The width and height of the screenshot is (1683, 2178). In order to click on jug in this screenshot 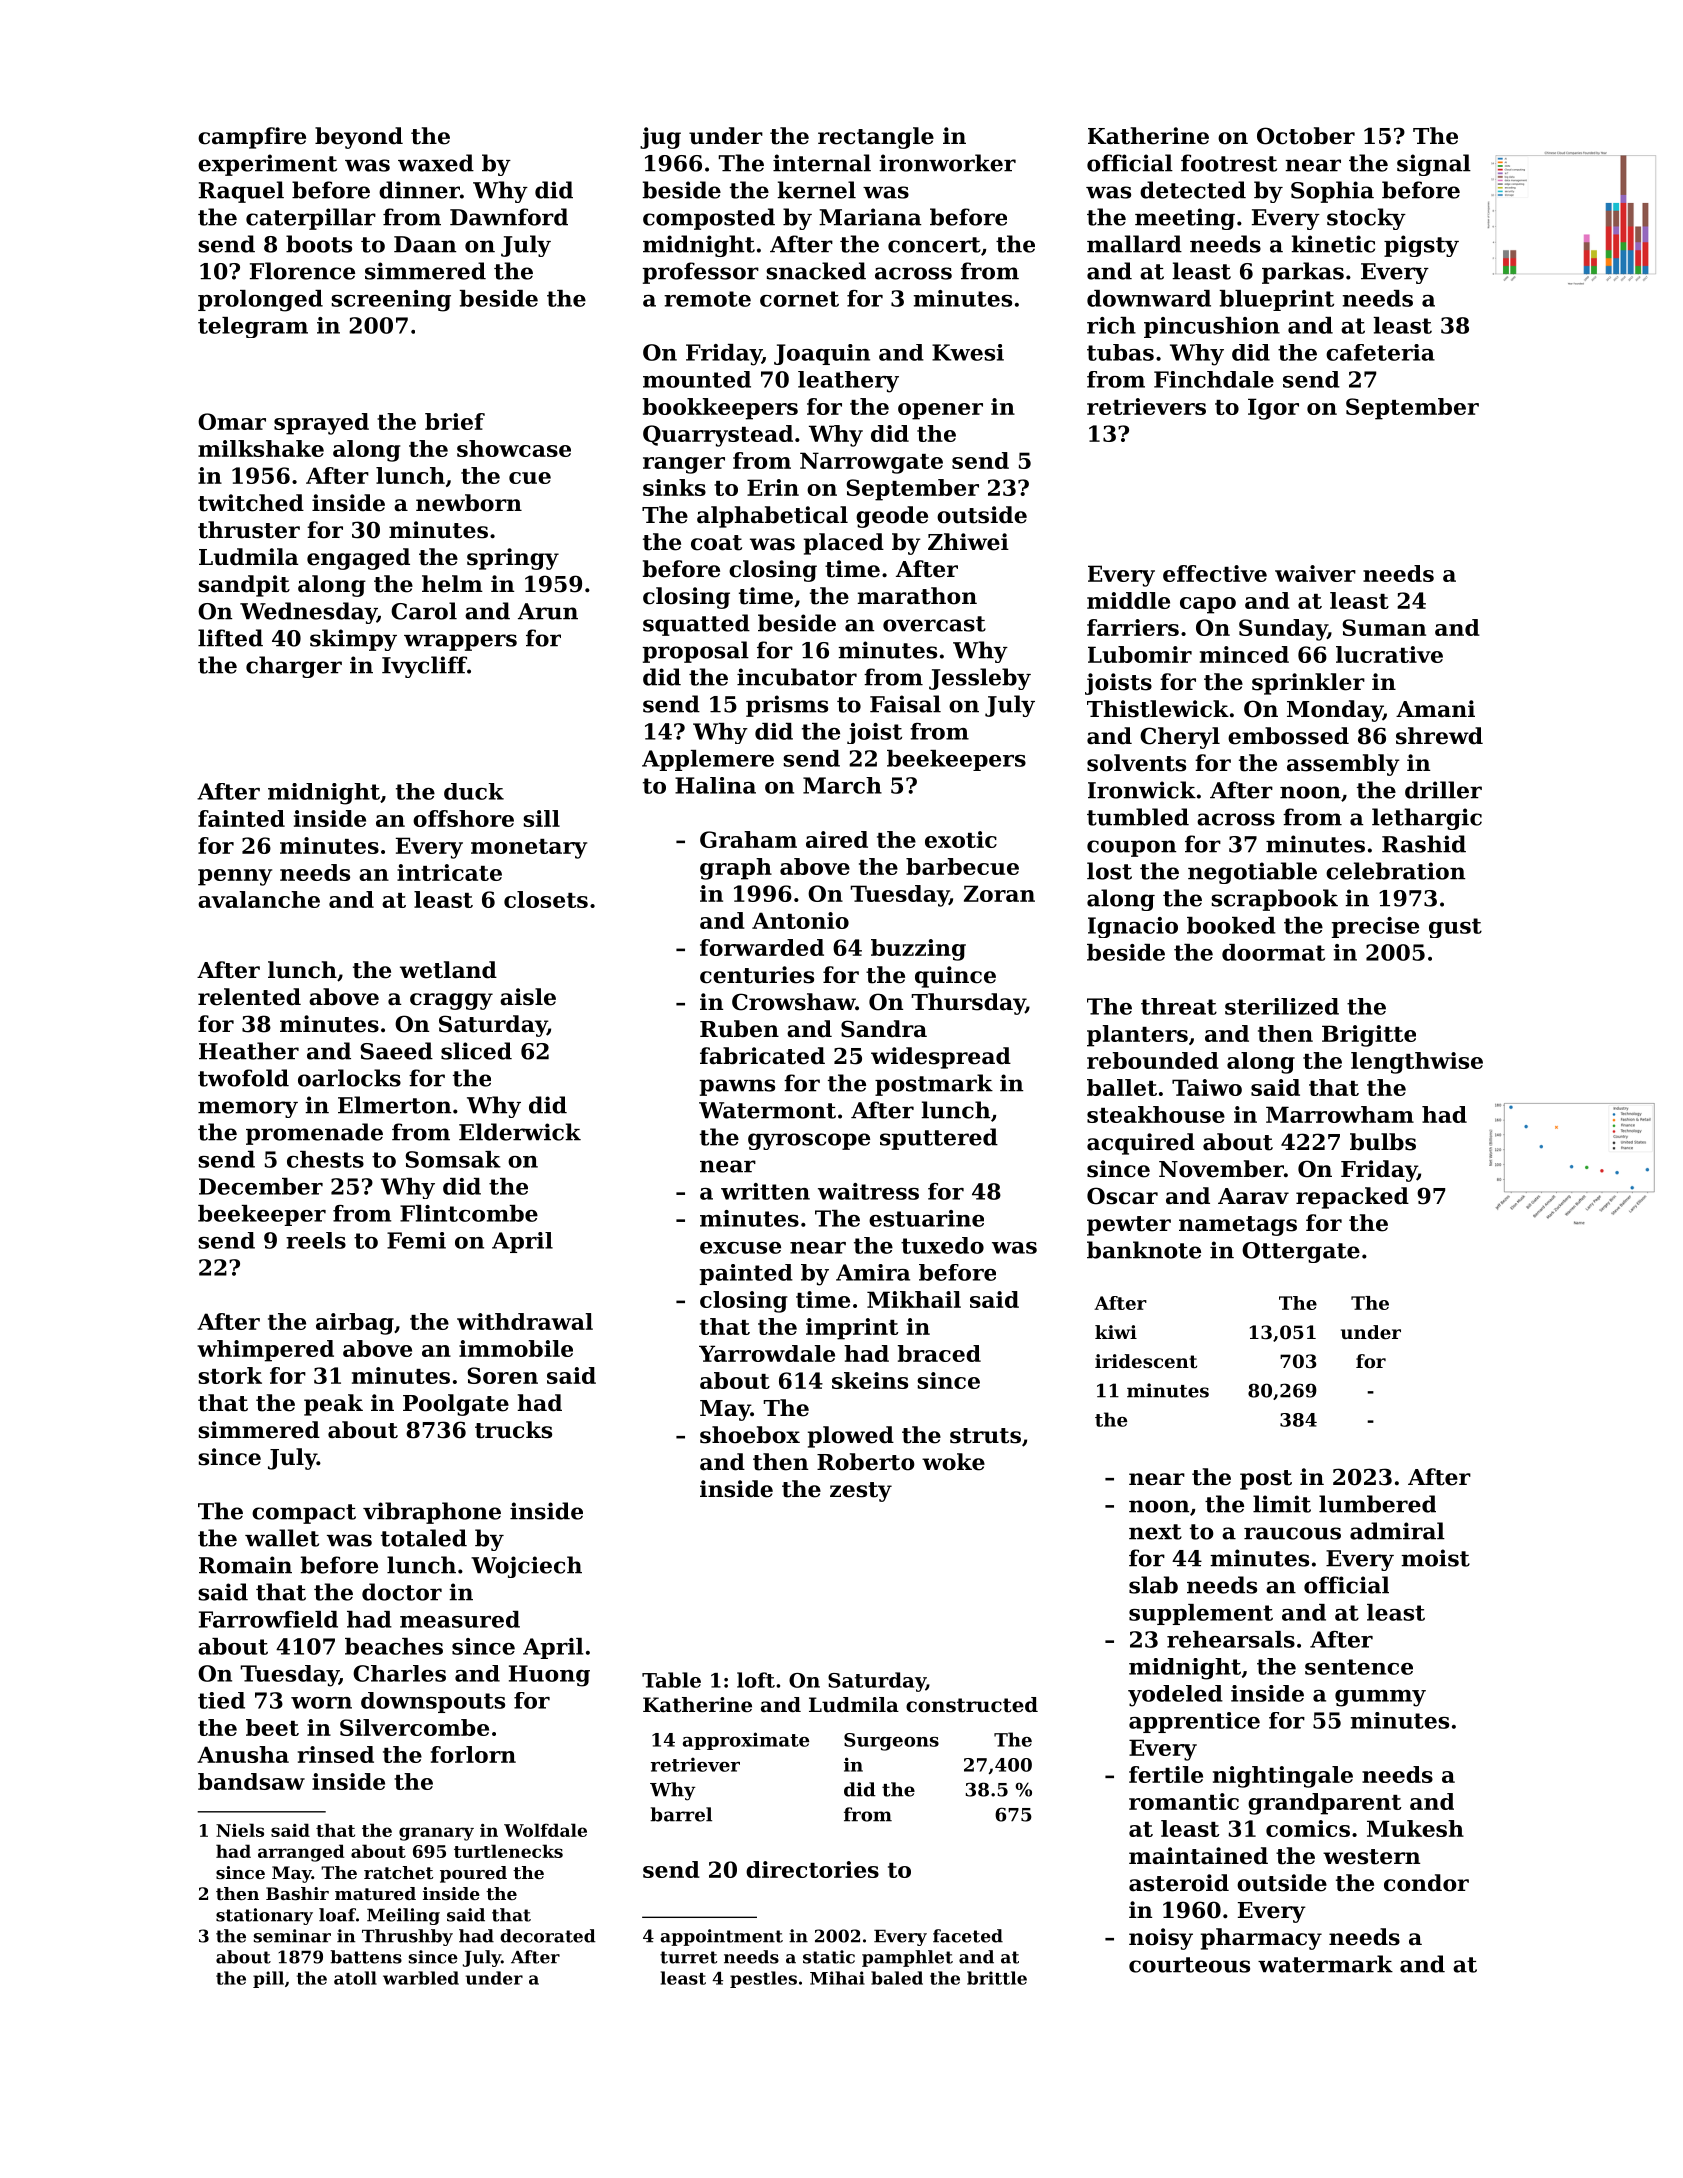, I will do `click(660, 138)`.
